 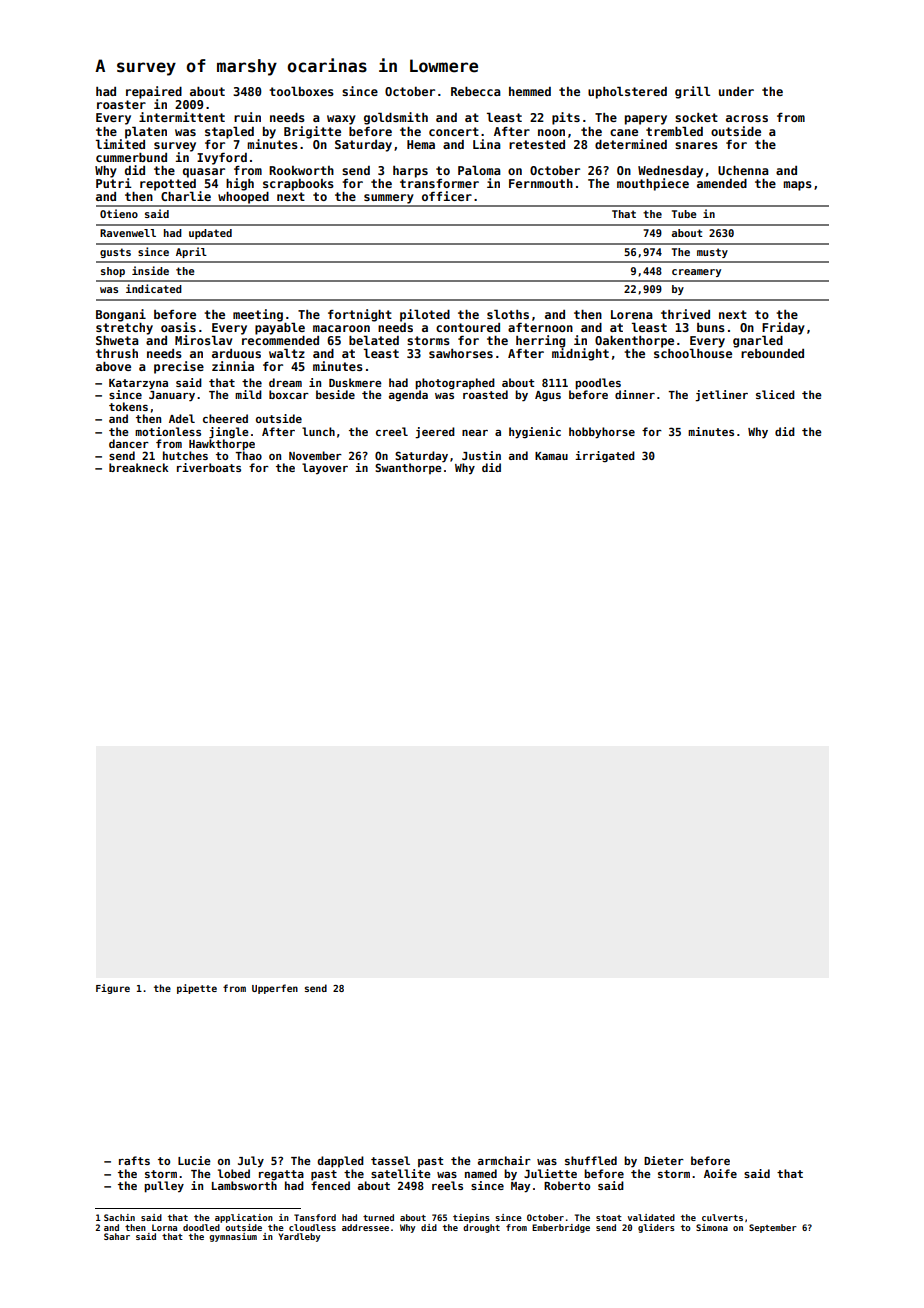 What do you see at coordinates (378, 1217) in the screenshot?
I see `turned` at bounding box center [378, 1217].
